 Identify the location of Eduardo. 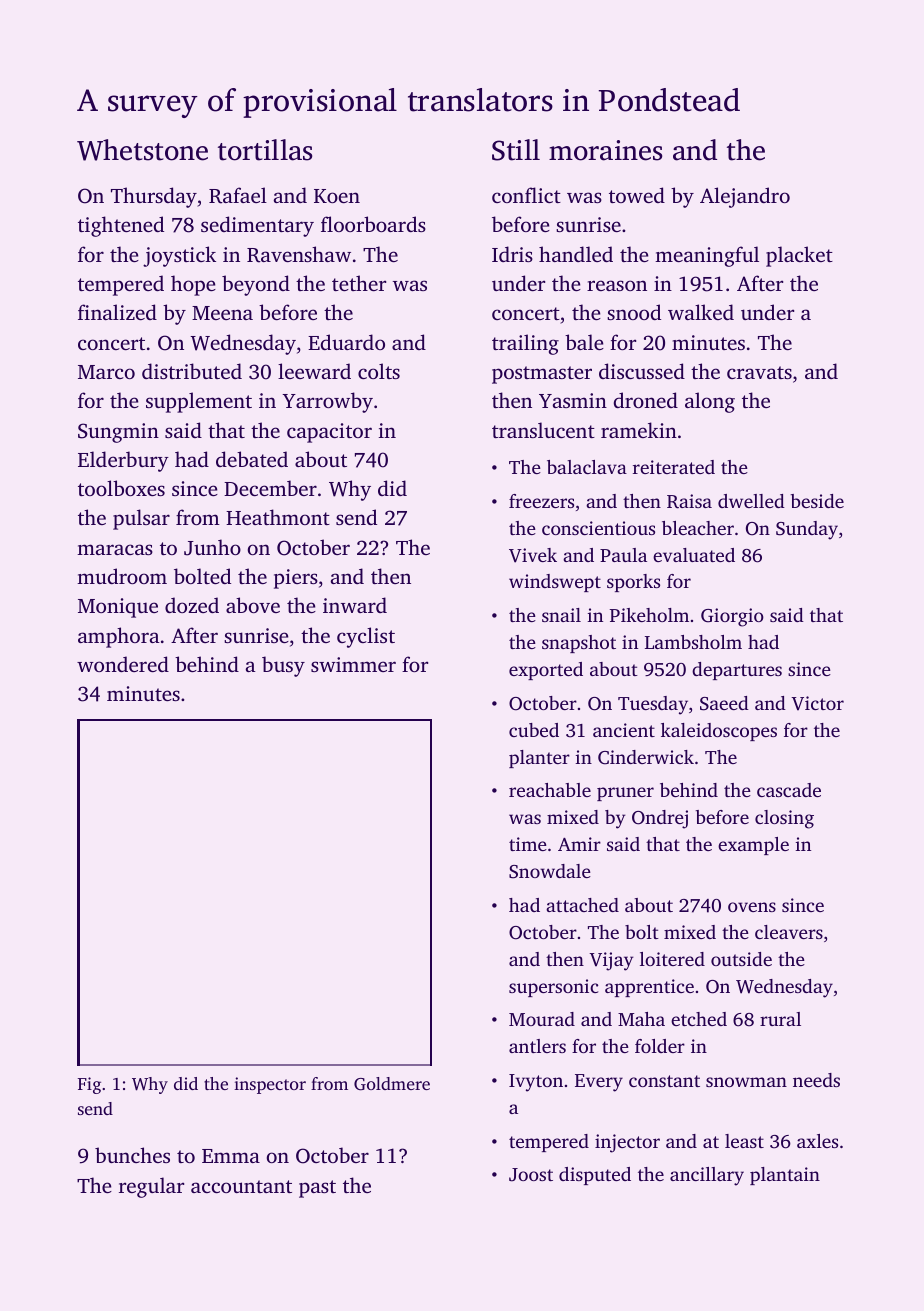
(346, 342).
